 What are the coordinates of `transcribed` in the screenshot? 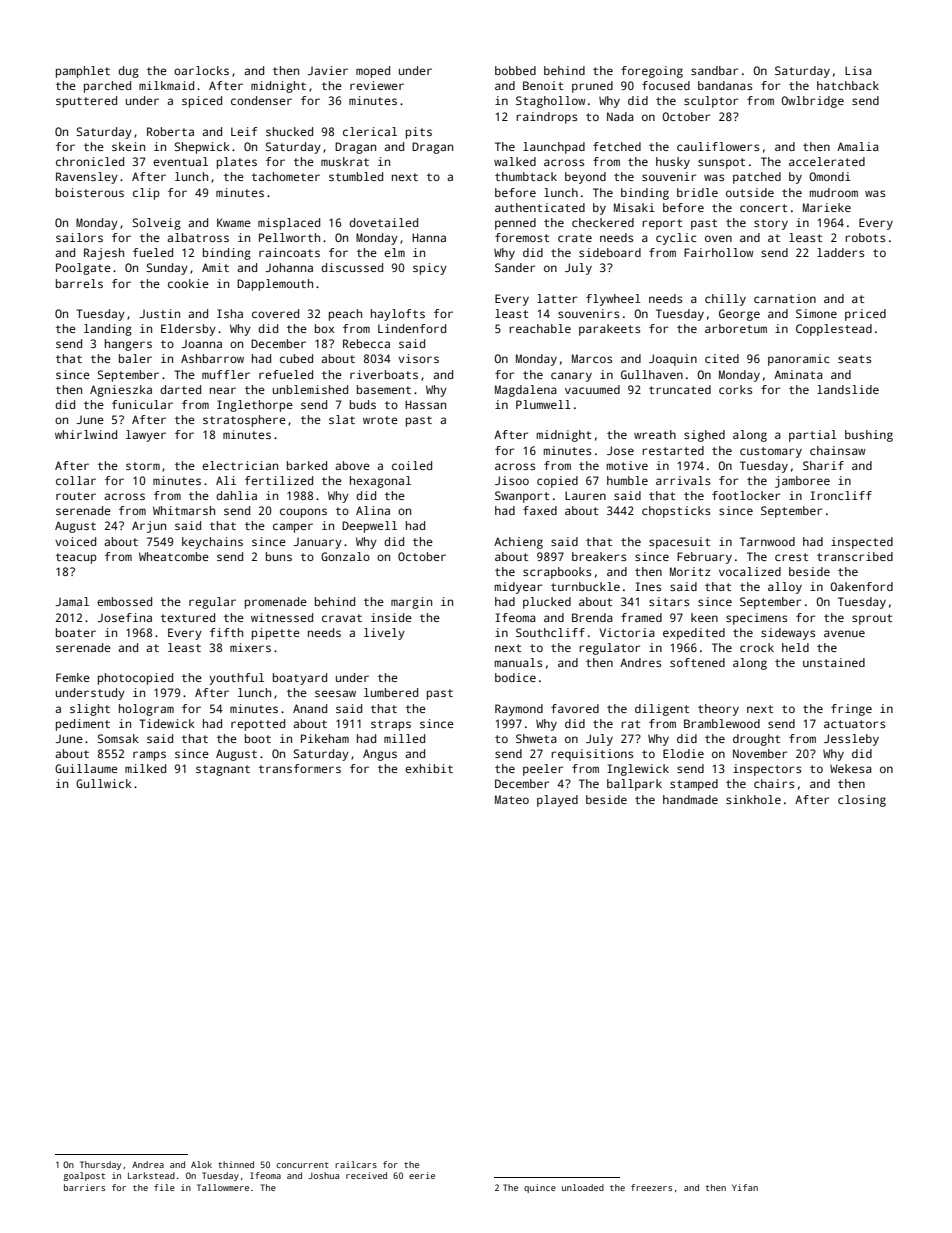 It's located at (855, 556).
